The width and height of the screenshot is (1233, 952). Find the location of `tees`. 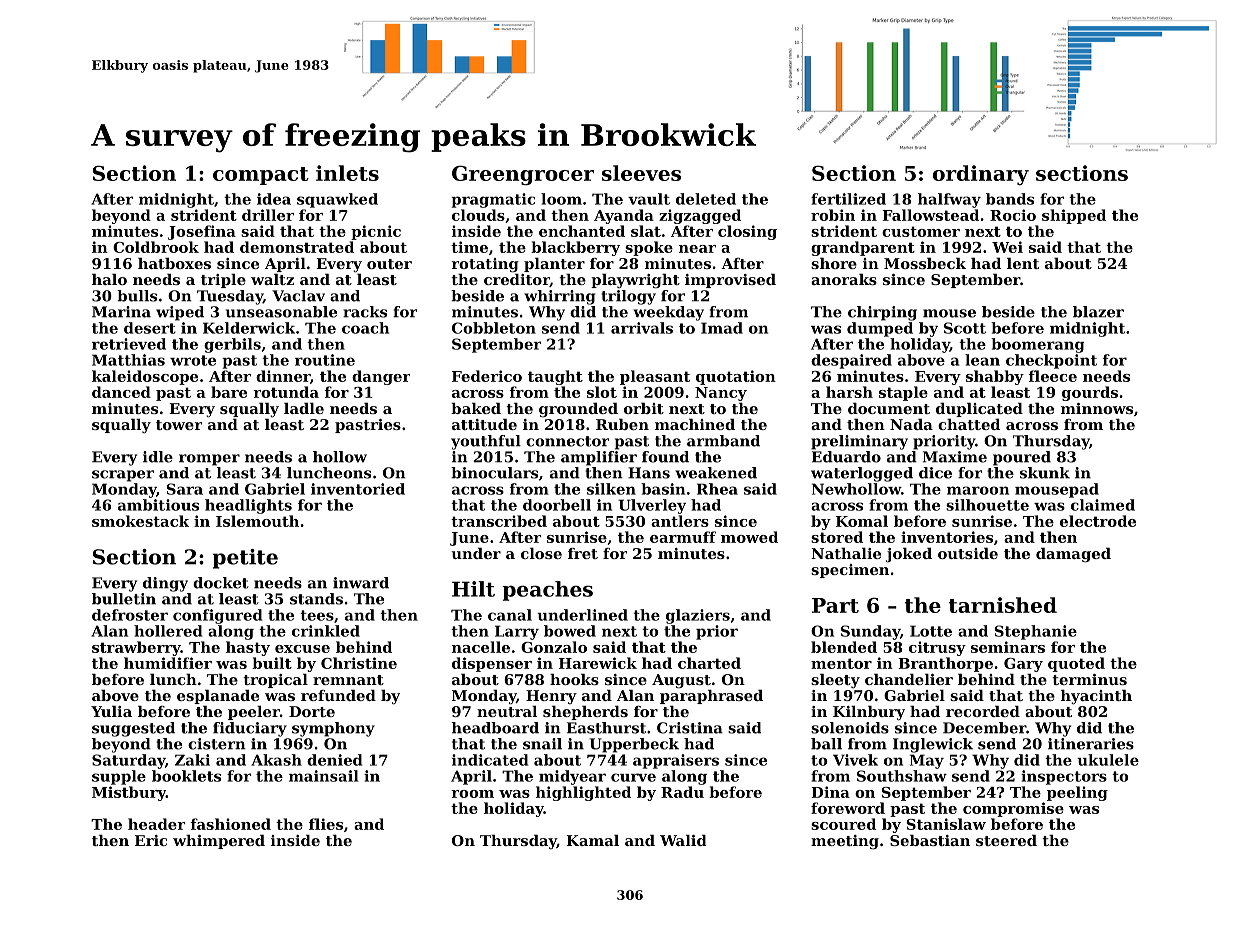

tees is located at coordinates (317, 615).
